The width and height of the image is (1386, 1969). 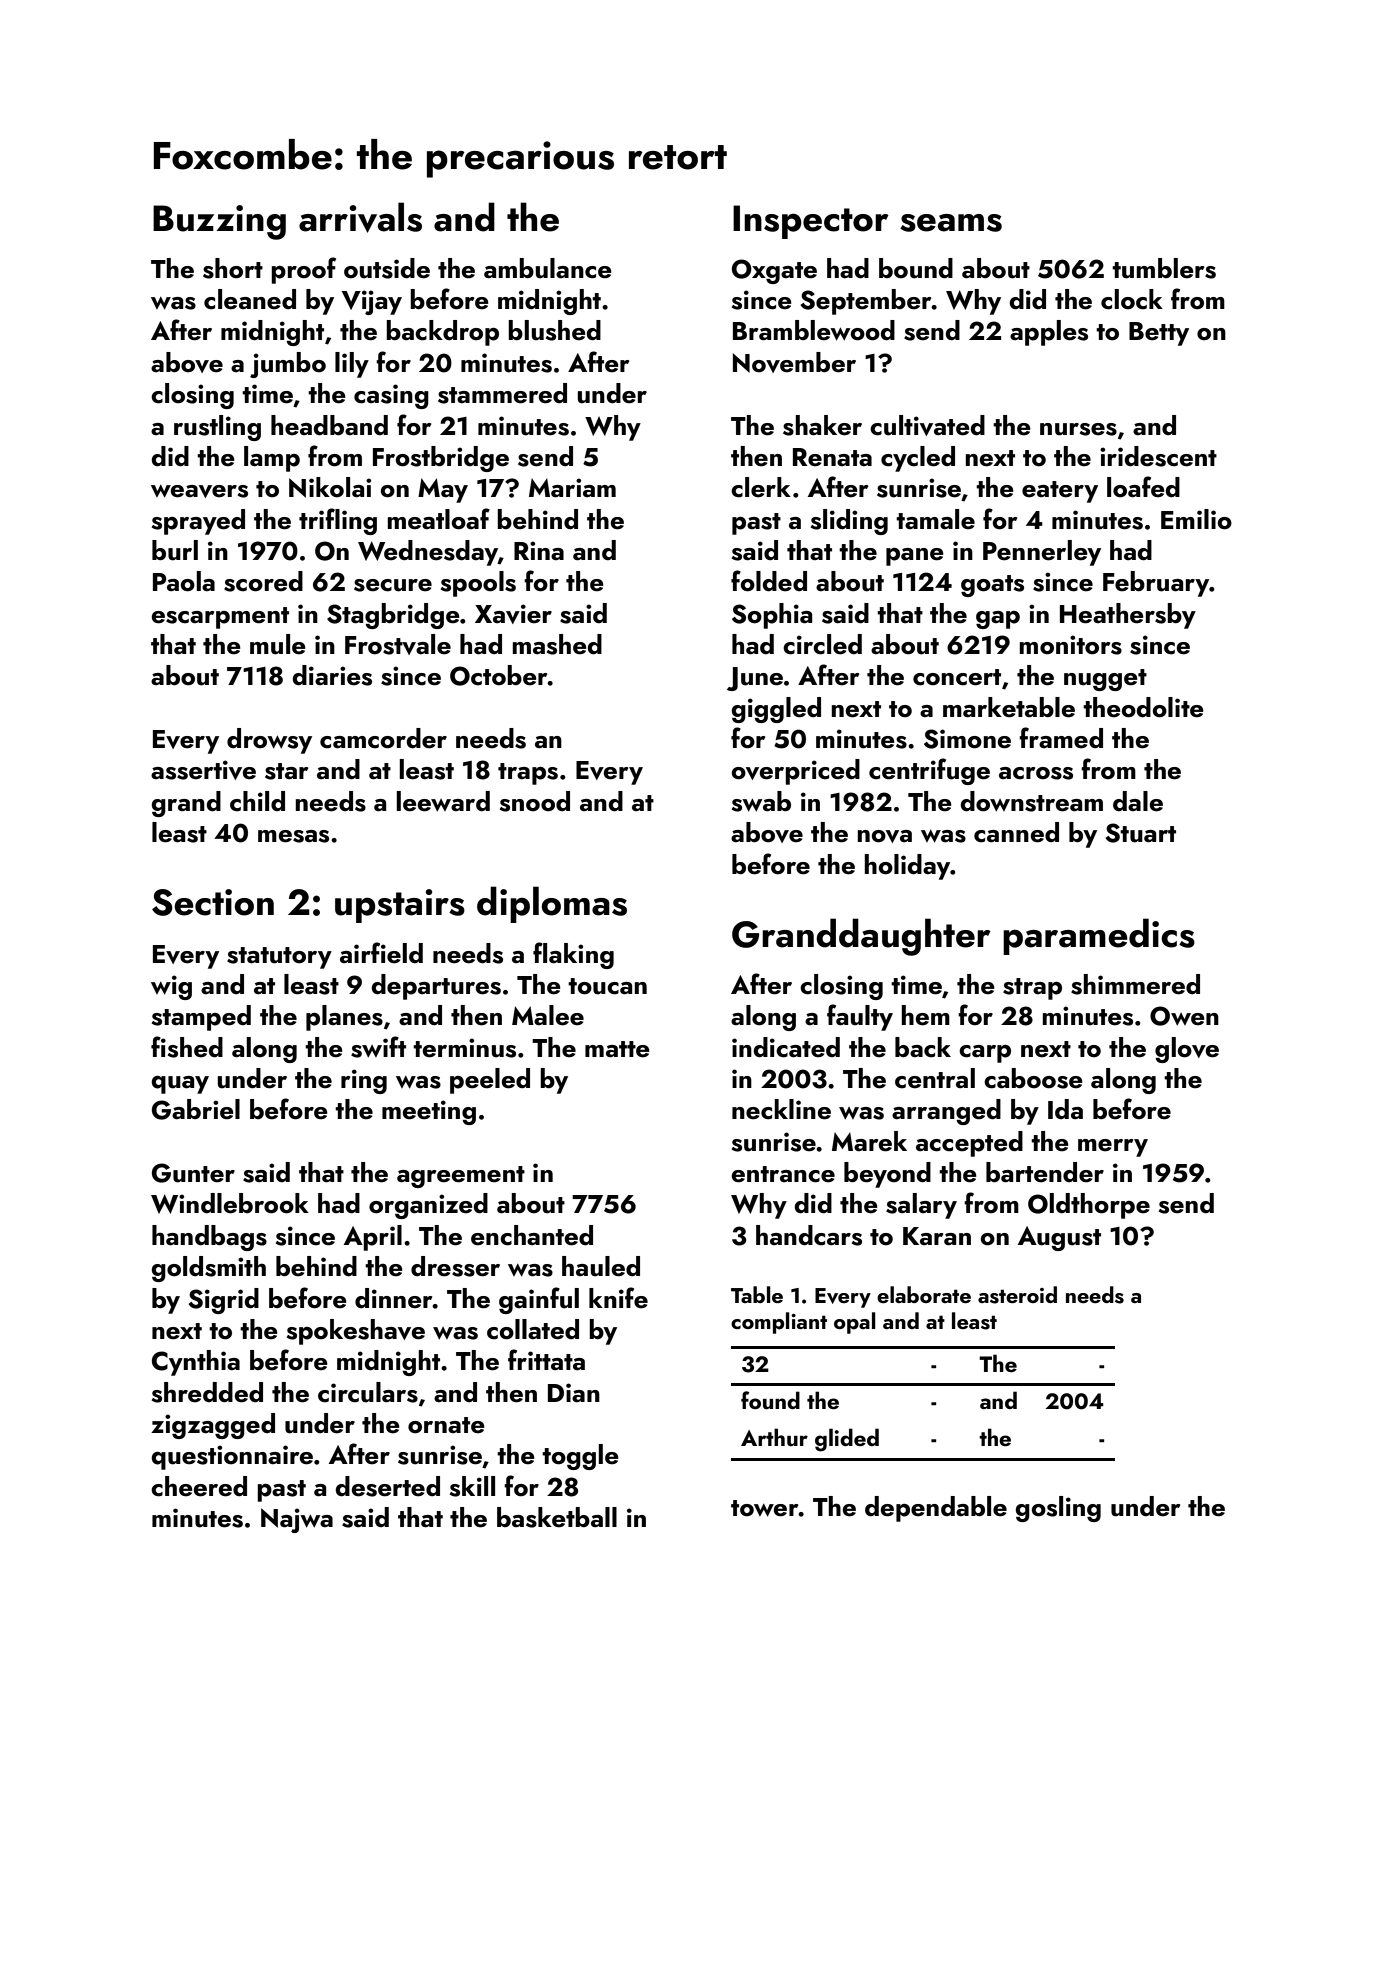 What do you see at coordinates (180, 1085) in the image?
I see `quay` at bounding box center [180, 1085].
